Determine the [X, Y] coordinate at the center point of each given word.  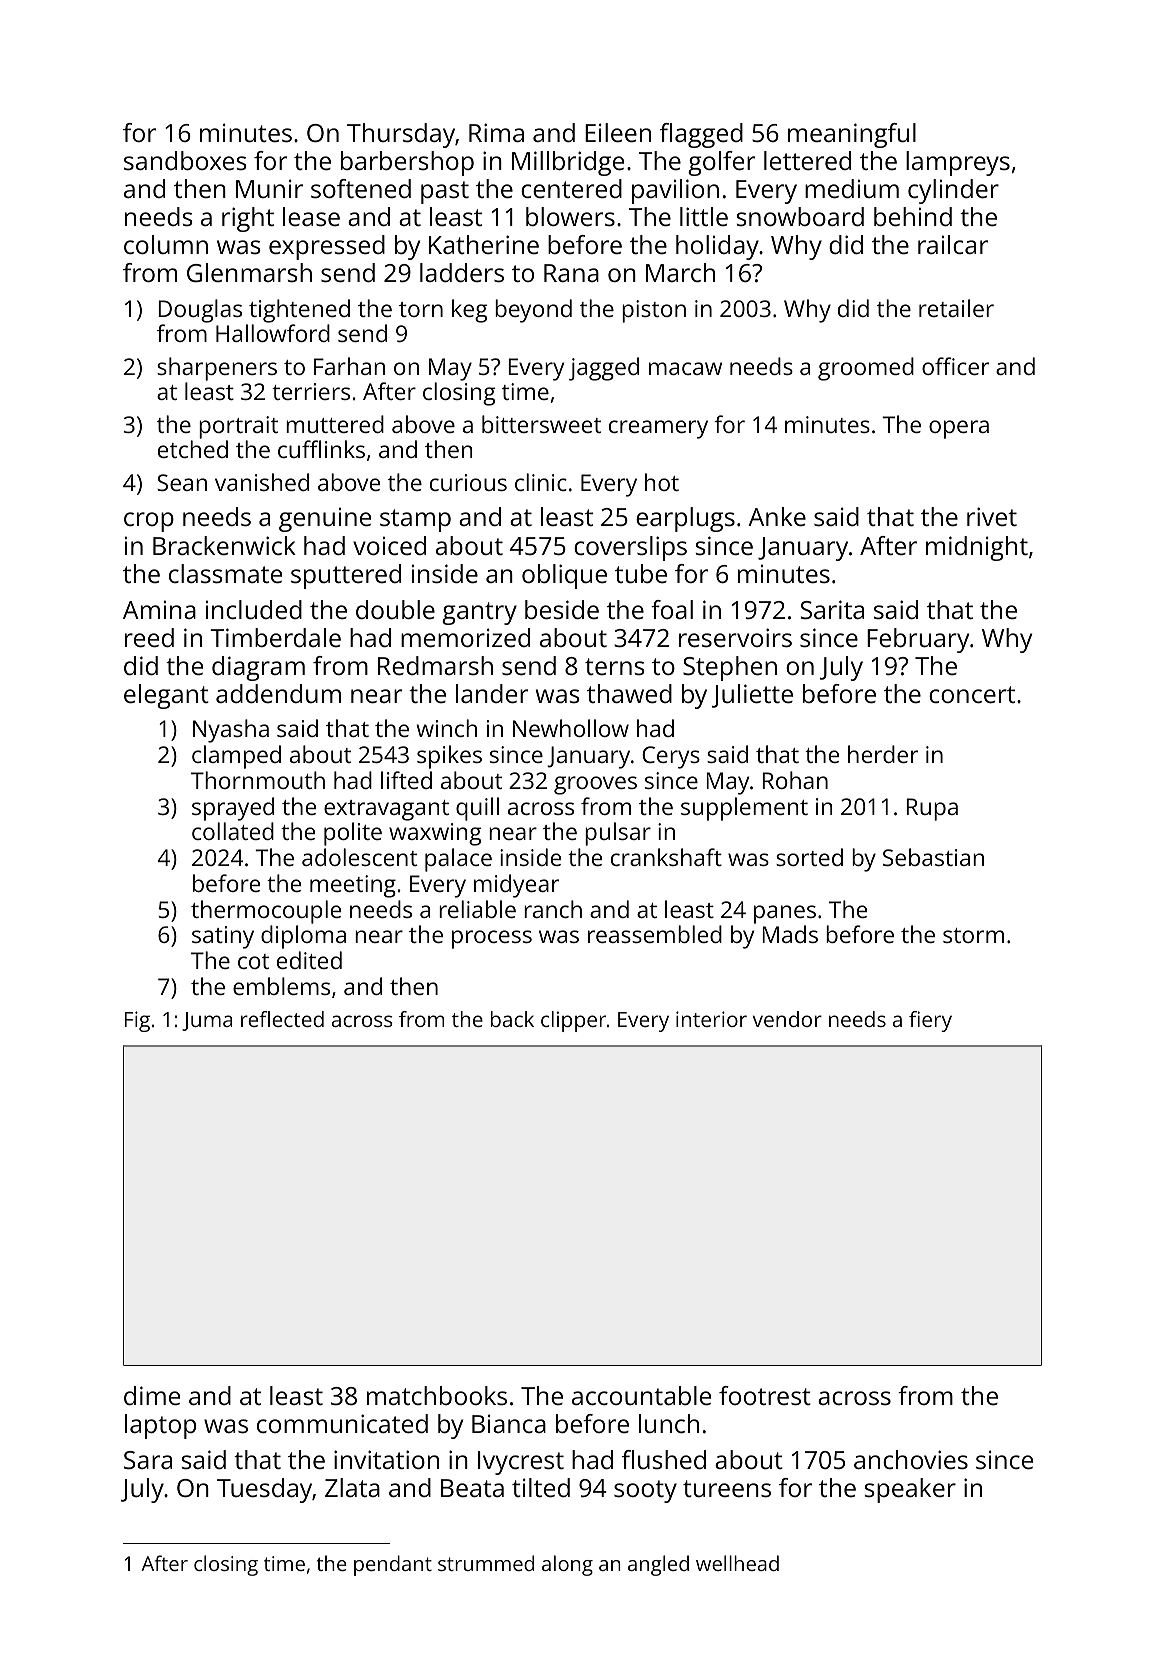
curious [468, 482]
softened [361, 188]
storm [973, 935]
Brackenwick [224, 545]
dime [152, 1395]
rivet [992, 516]
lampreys [958, 163]
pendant [393, 1565]
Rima [496, 132]
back [512, 1019]
